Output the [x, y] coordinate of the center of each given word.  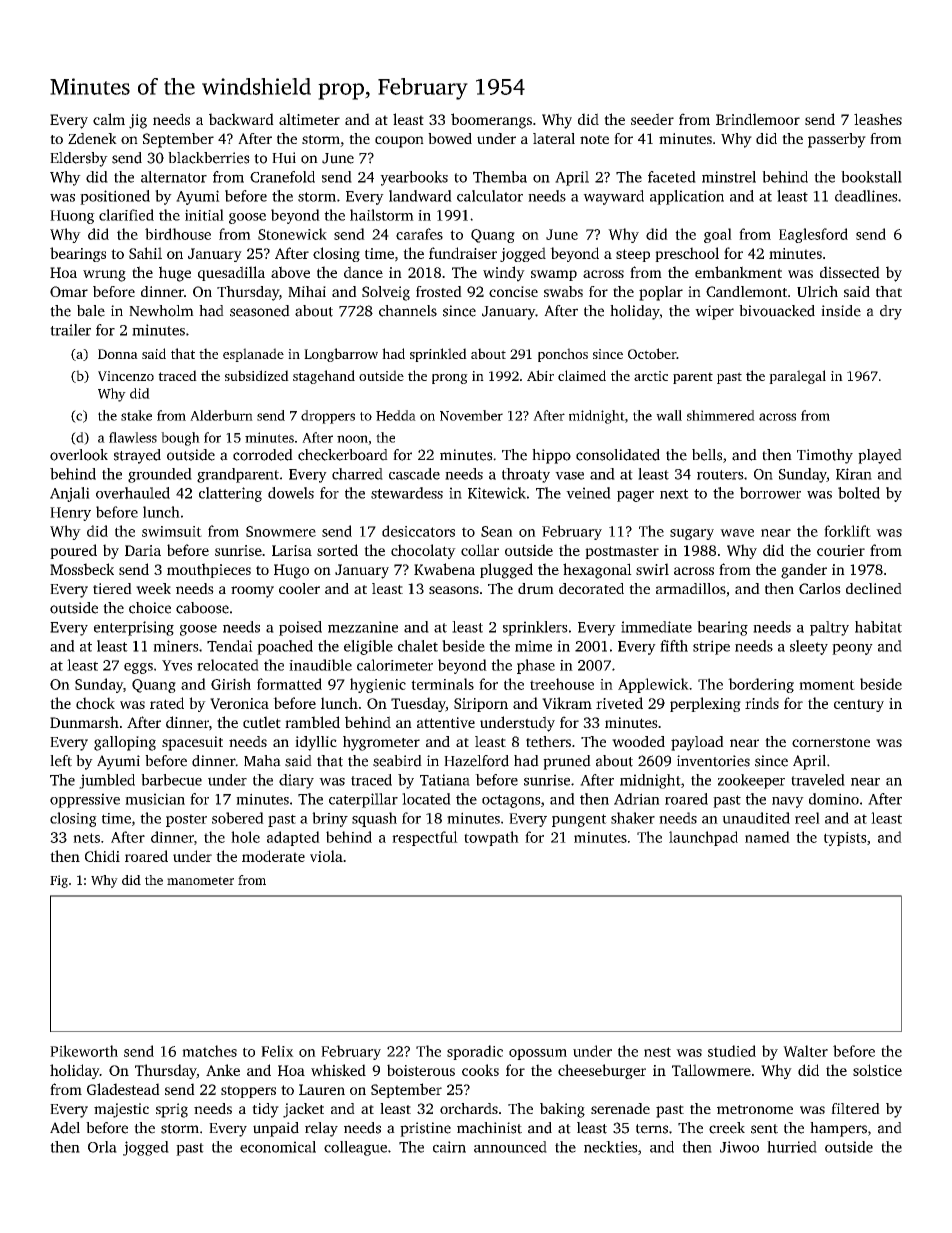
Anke [223, 1070]
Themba [500, 177]
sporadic [475, 1052]
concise [513, 291]
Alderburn [221, 415]
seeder [652, 119]
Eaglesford [813, 235]
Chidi [102, 856]
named [767, 837]
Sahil [145, 253]
